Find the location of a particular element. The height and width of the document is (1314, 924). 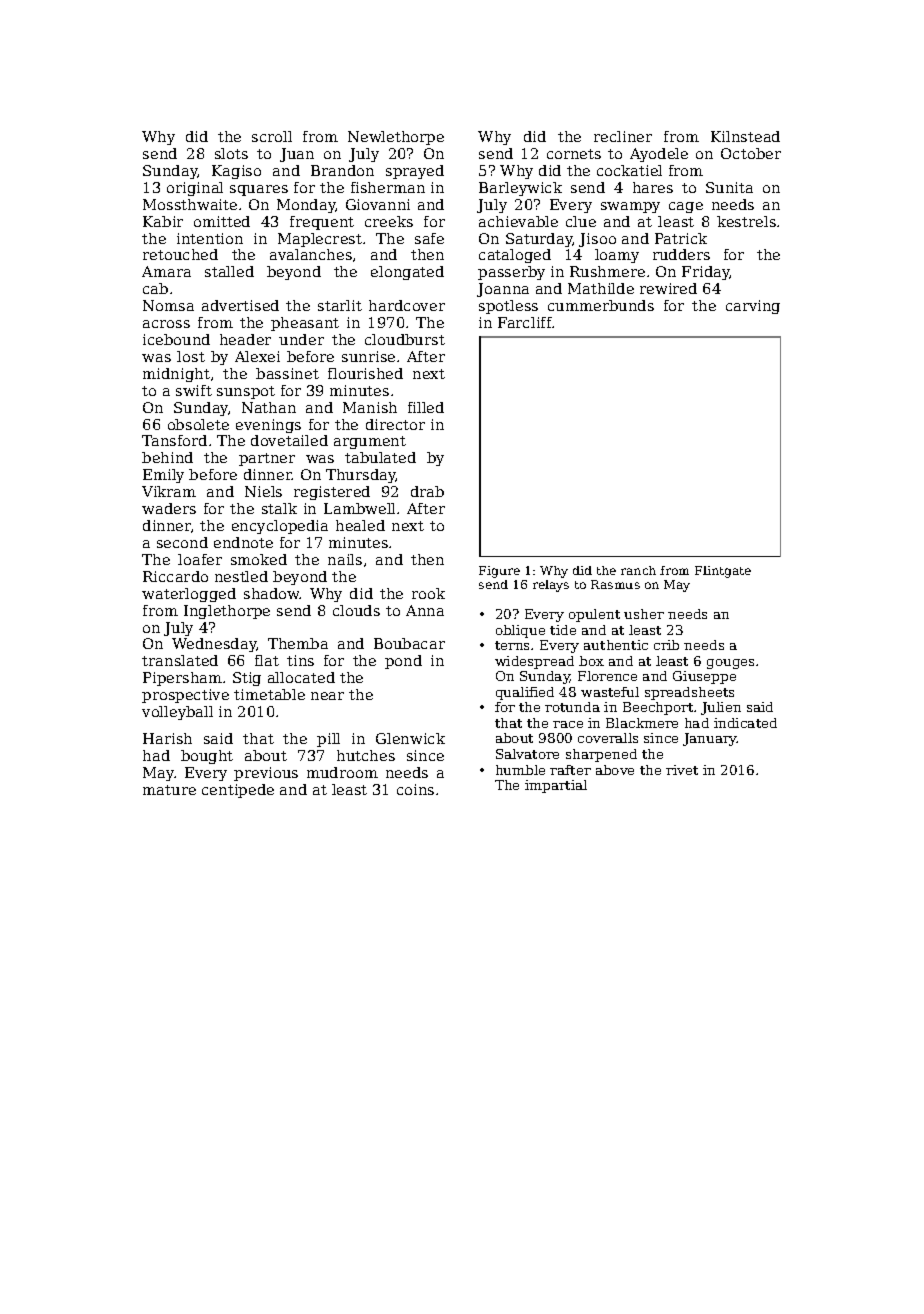

director is located at coordinates (395, 424).
